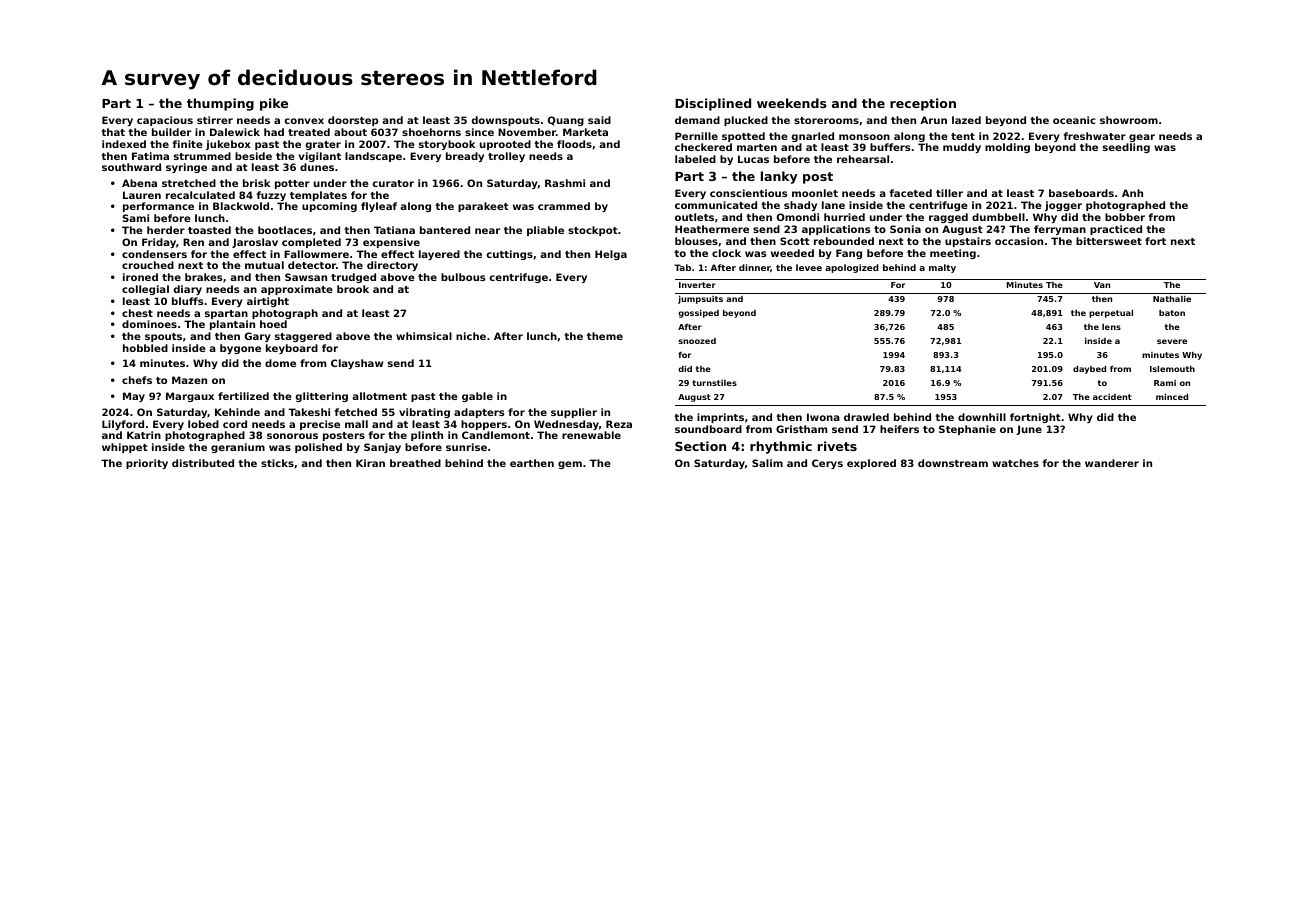 This screenshot has height=924, width=1308. Describe the element at coordinates (714, 383) in the screenshot. I see `turnstiles` at that location.
